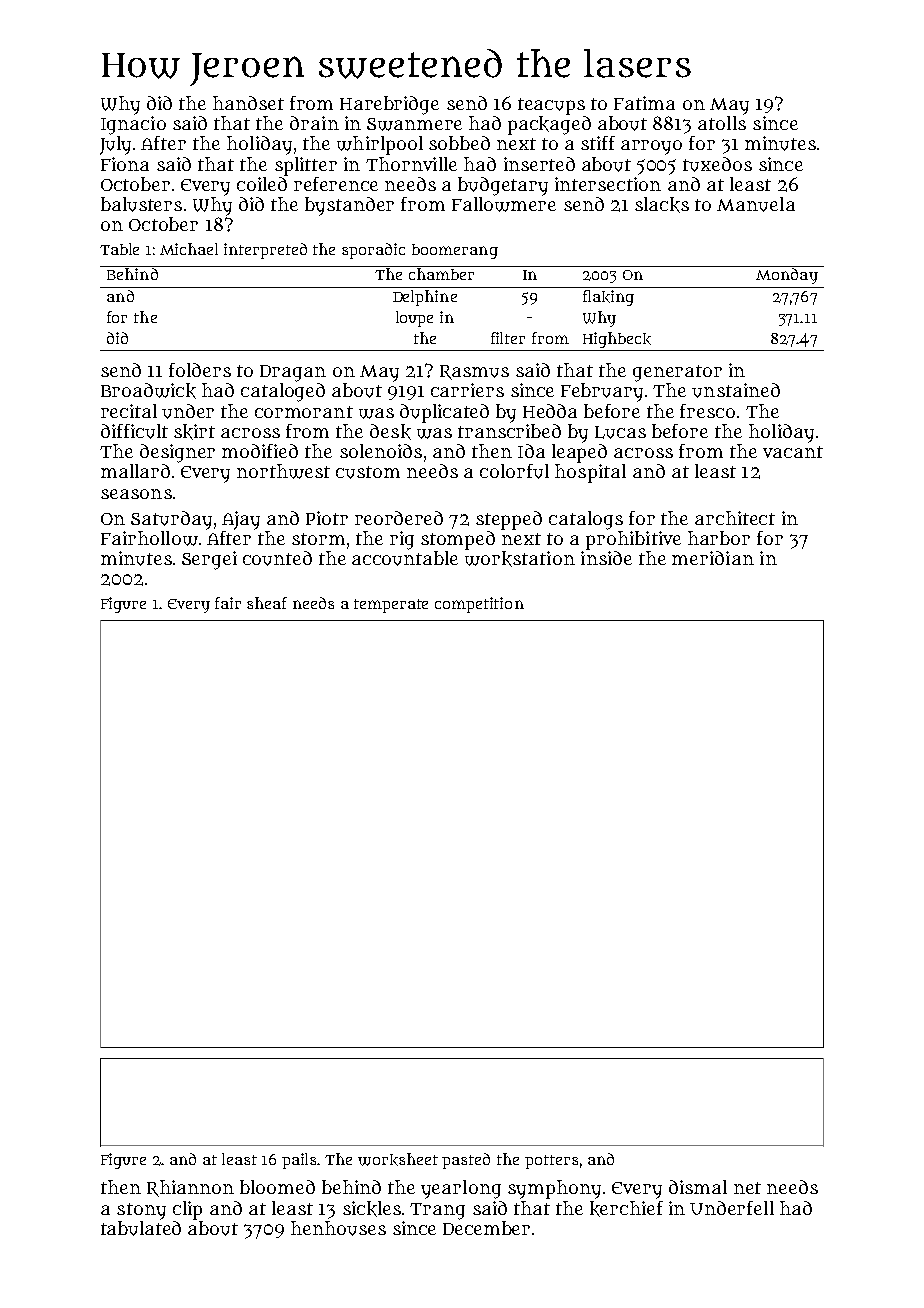  Describe the element at coordinates (141, 204) in the screenshot. I see `balusters` at that location.
